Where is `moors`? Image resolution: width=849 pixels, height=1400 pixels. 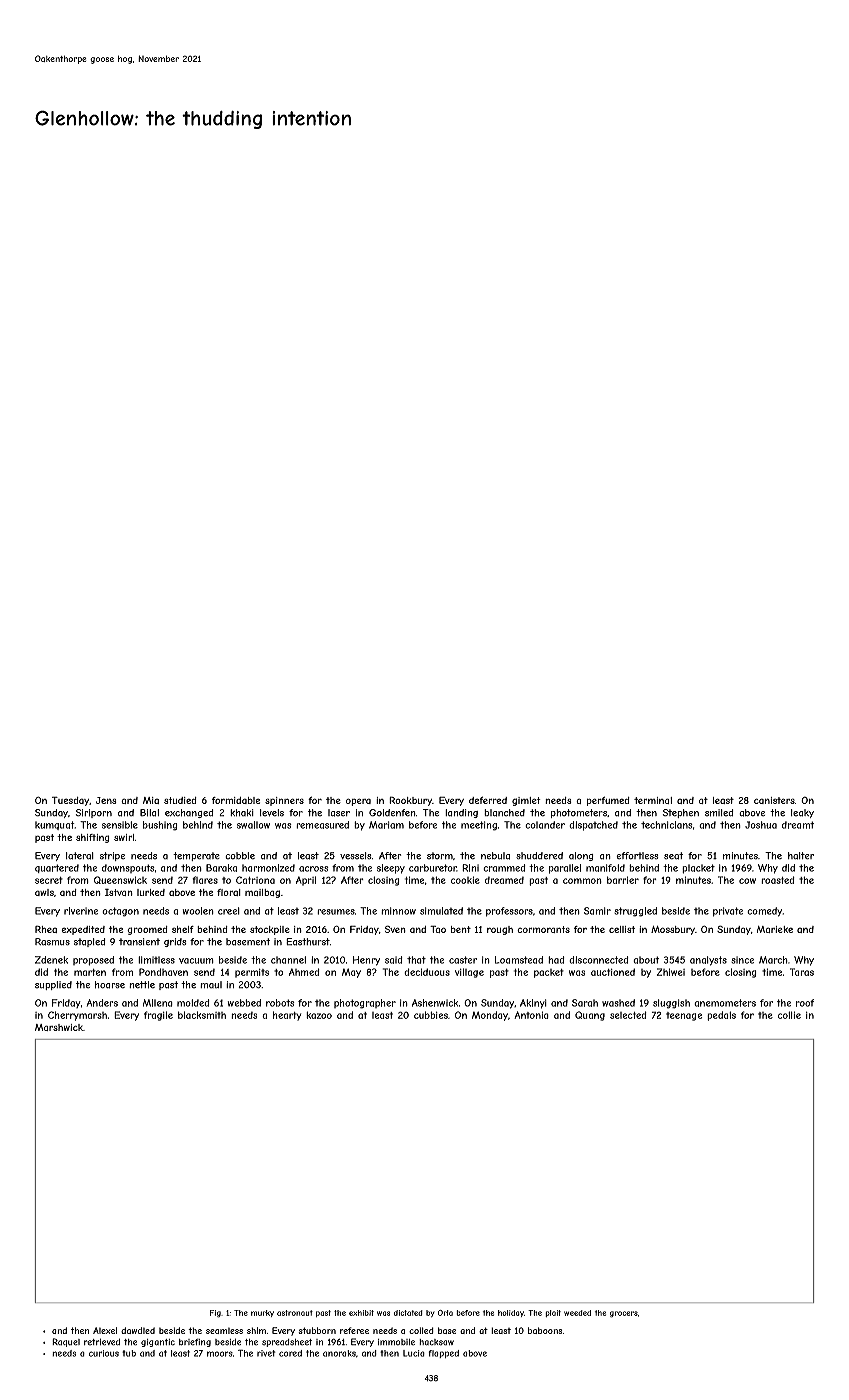
moors is located at coordinates (220, 1354).
